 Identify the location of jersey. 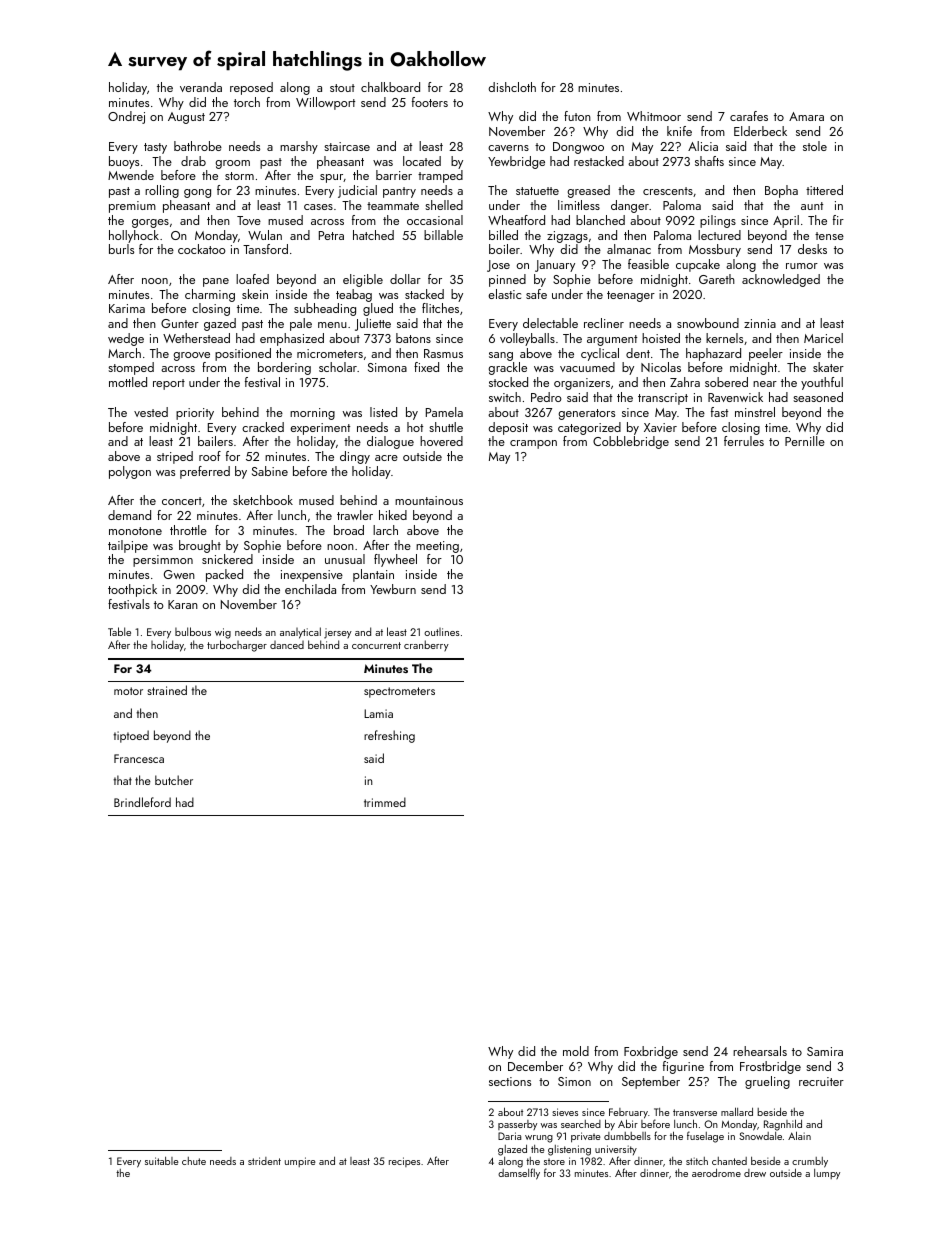
(338, 633).
